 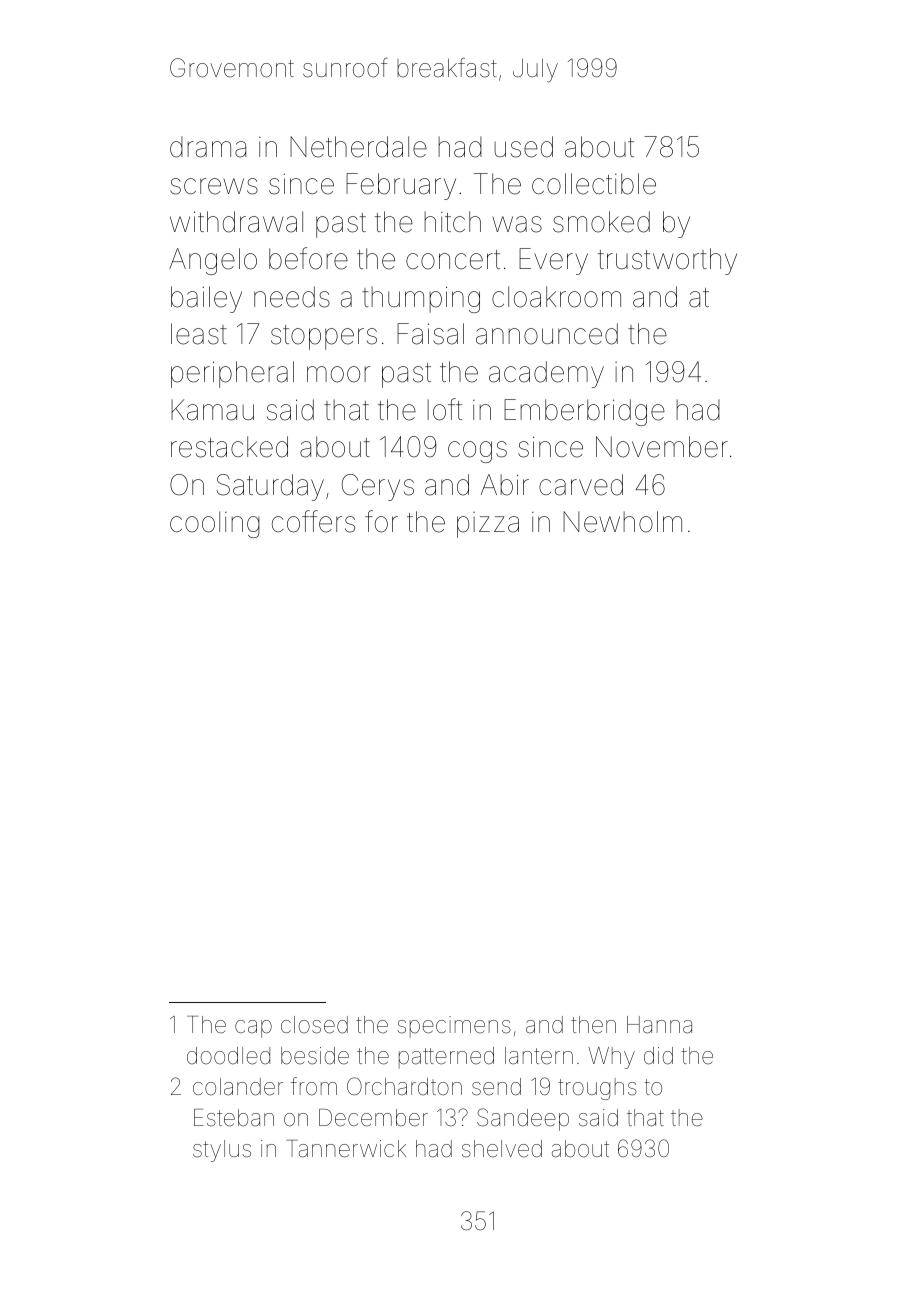 I want to click on was, so click(x=517, y=224).
